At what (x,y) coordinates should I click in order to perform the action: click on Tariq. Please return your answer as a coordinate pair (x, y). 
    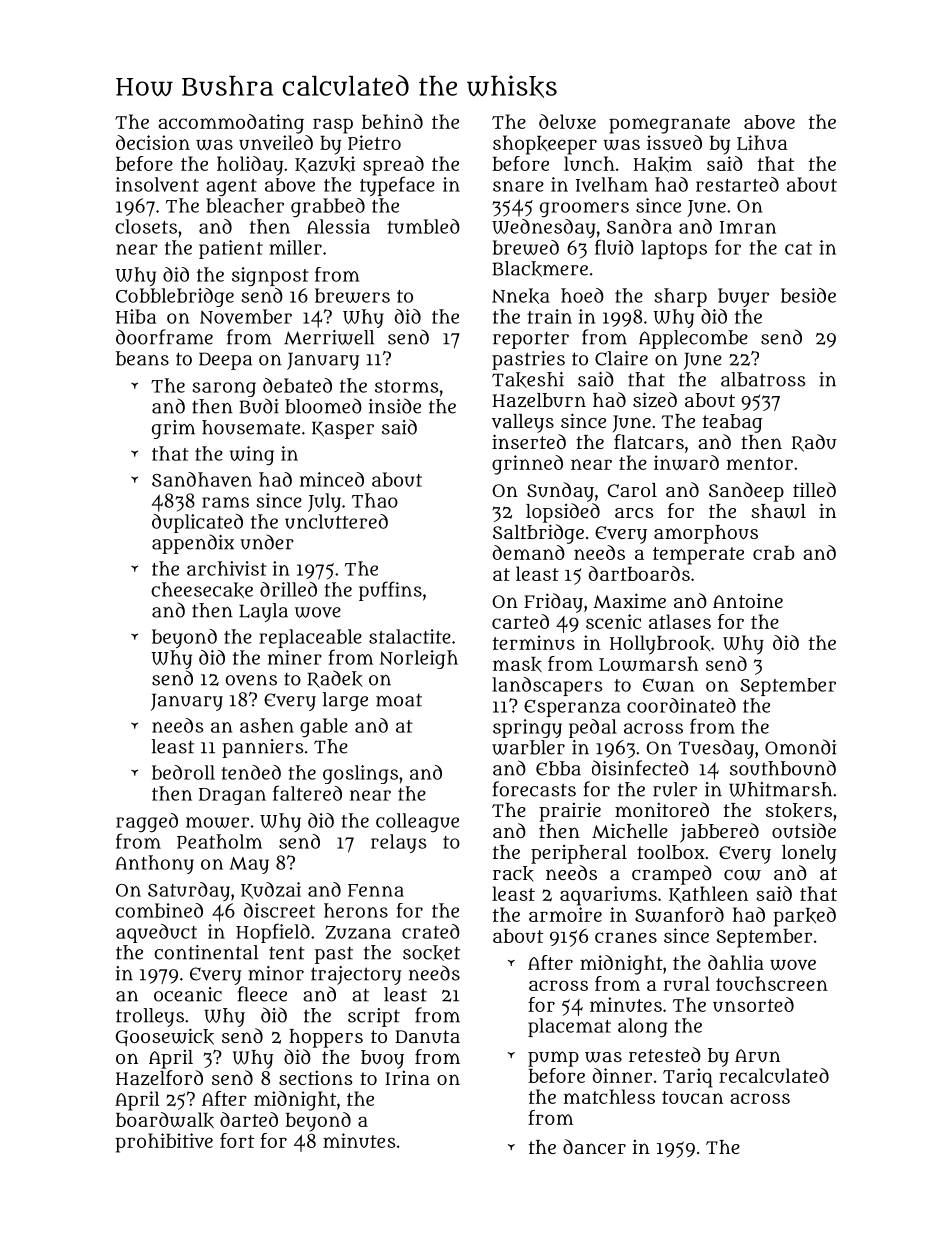
    Looking at the image, I should click on (687, 1078).
